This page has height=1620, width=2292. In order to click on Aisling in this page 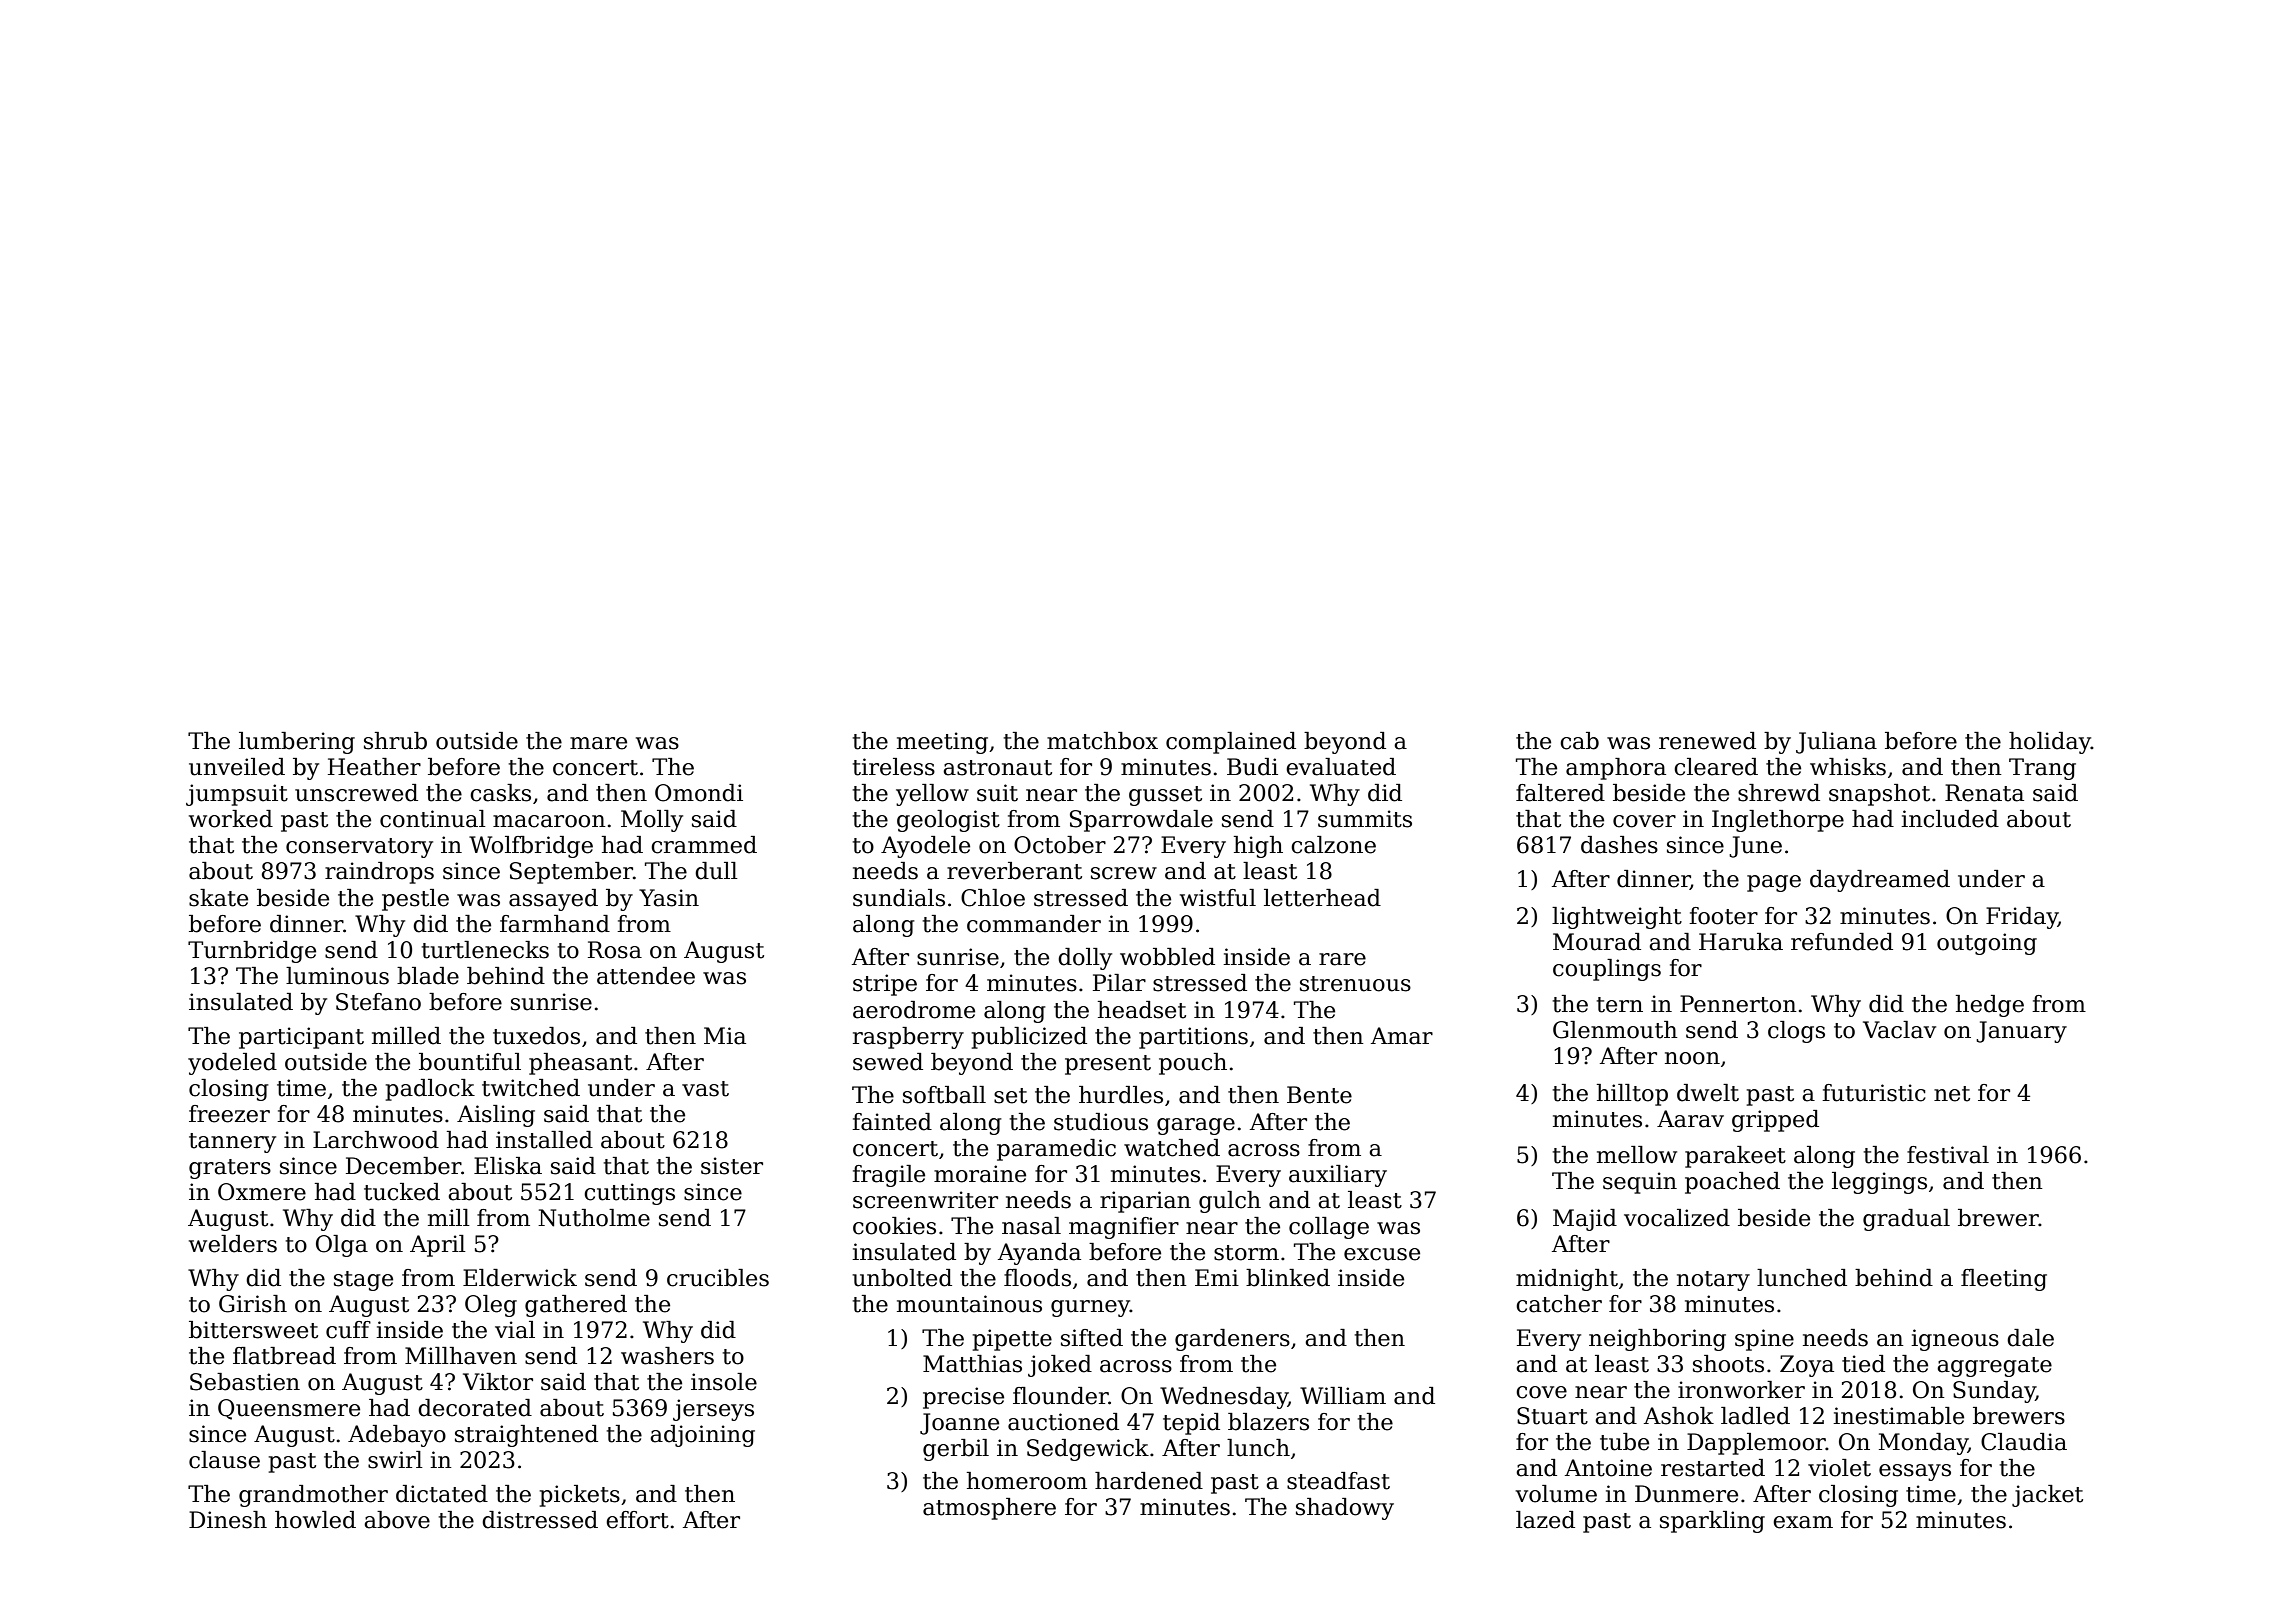, I will do `click(496, 1116)`.
